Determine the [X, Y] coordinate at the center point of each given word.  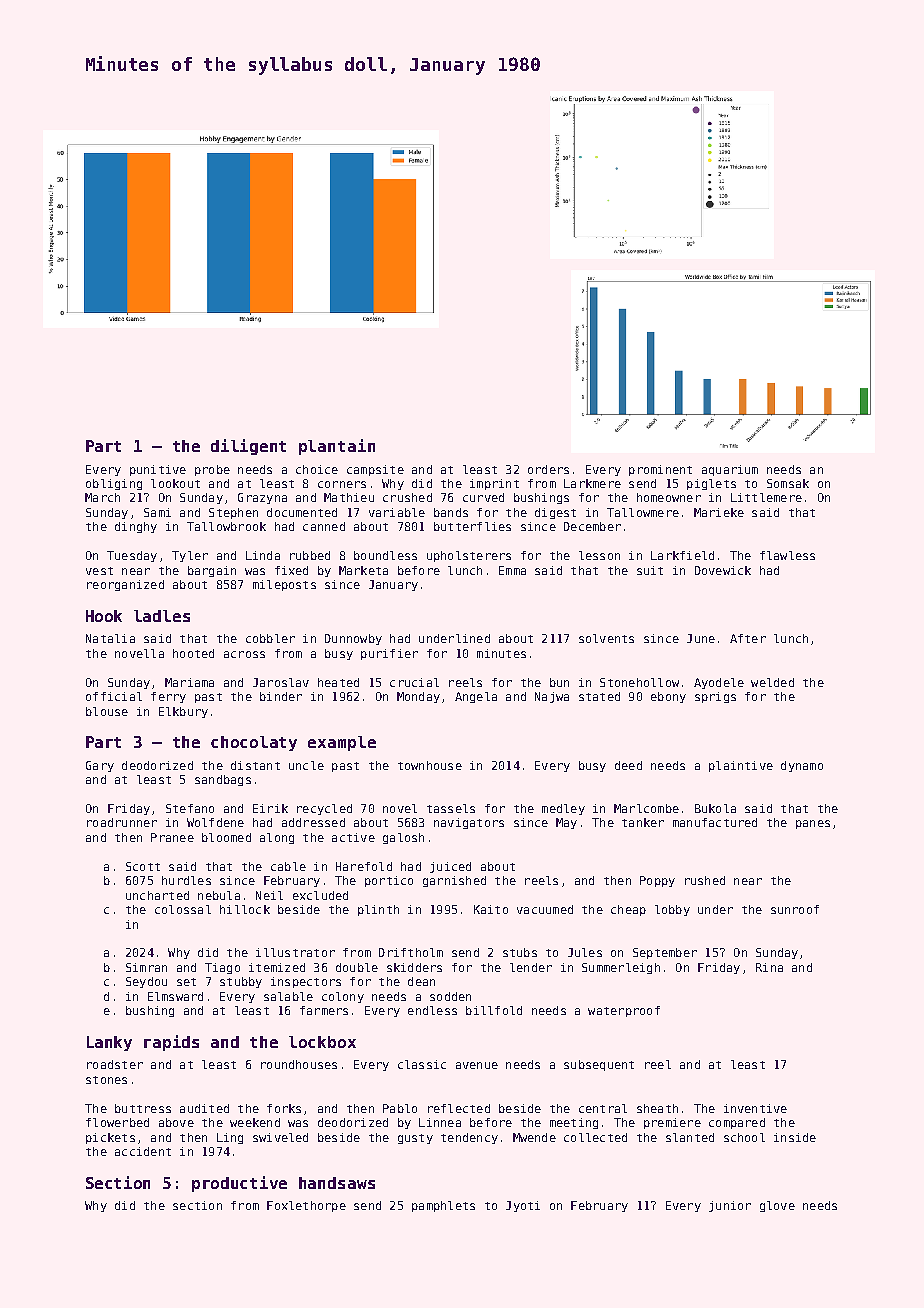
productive [239, 1184]
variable [397, 512]
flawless [787, 555]
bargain [212, 571]
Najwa [552, 697]
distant [255, 765]
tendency [469, 1138]
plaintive [741, 766]
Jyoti [523, 1206]
